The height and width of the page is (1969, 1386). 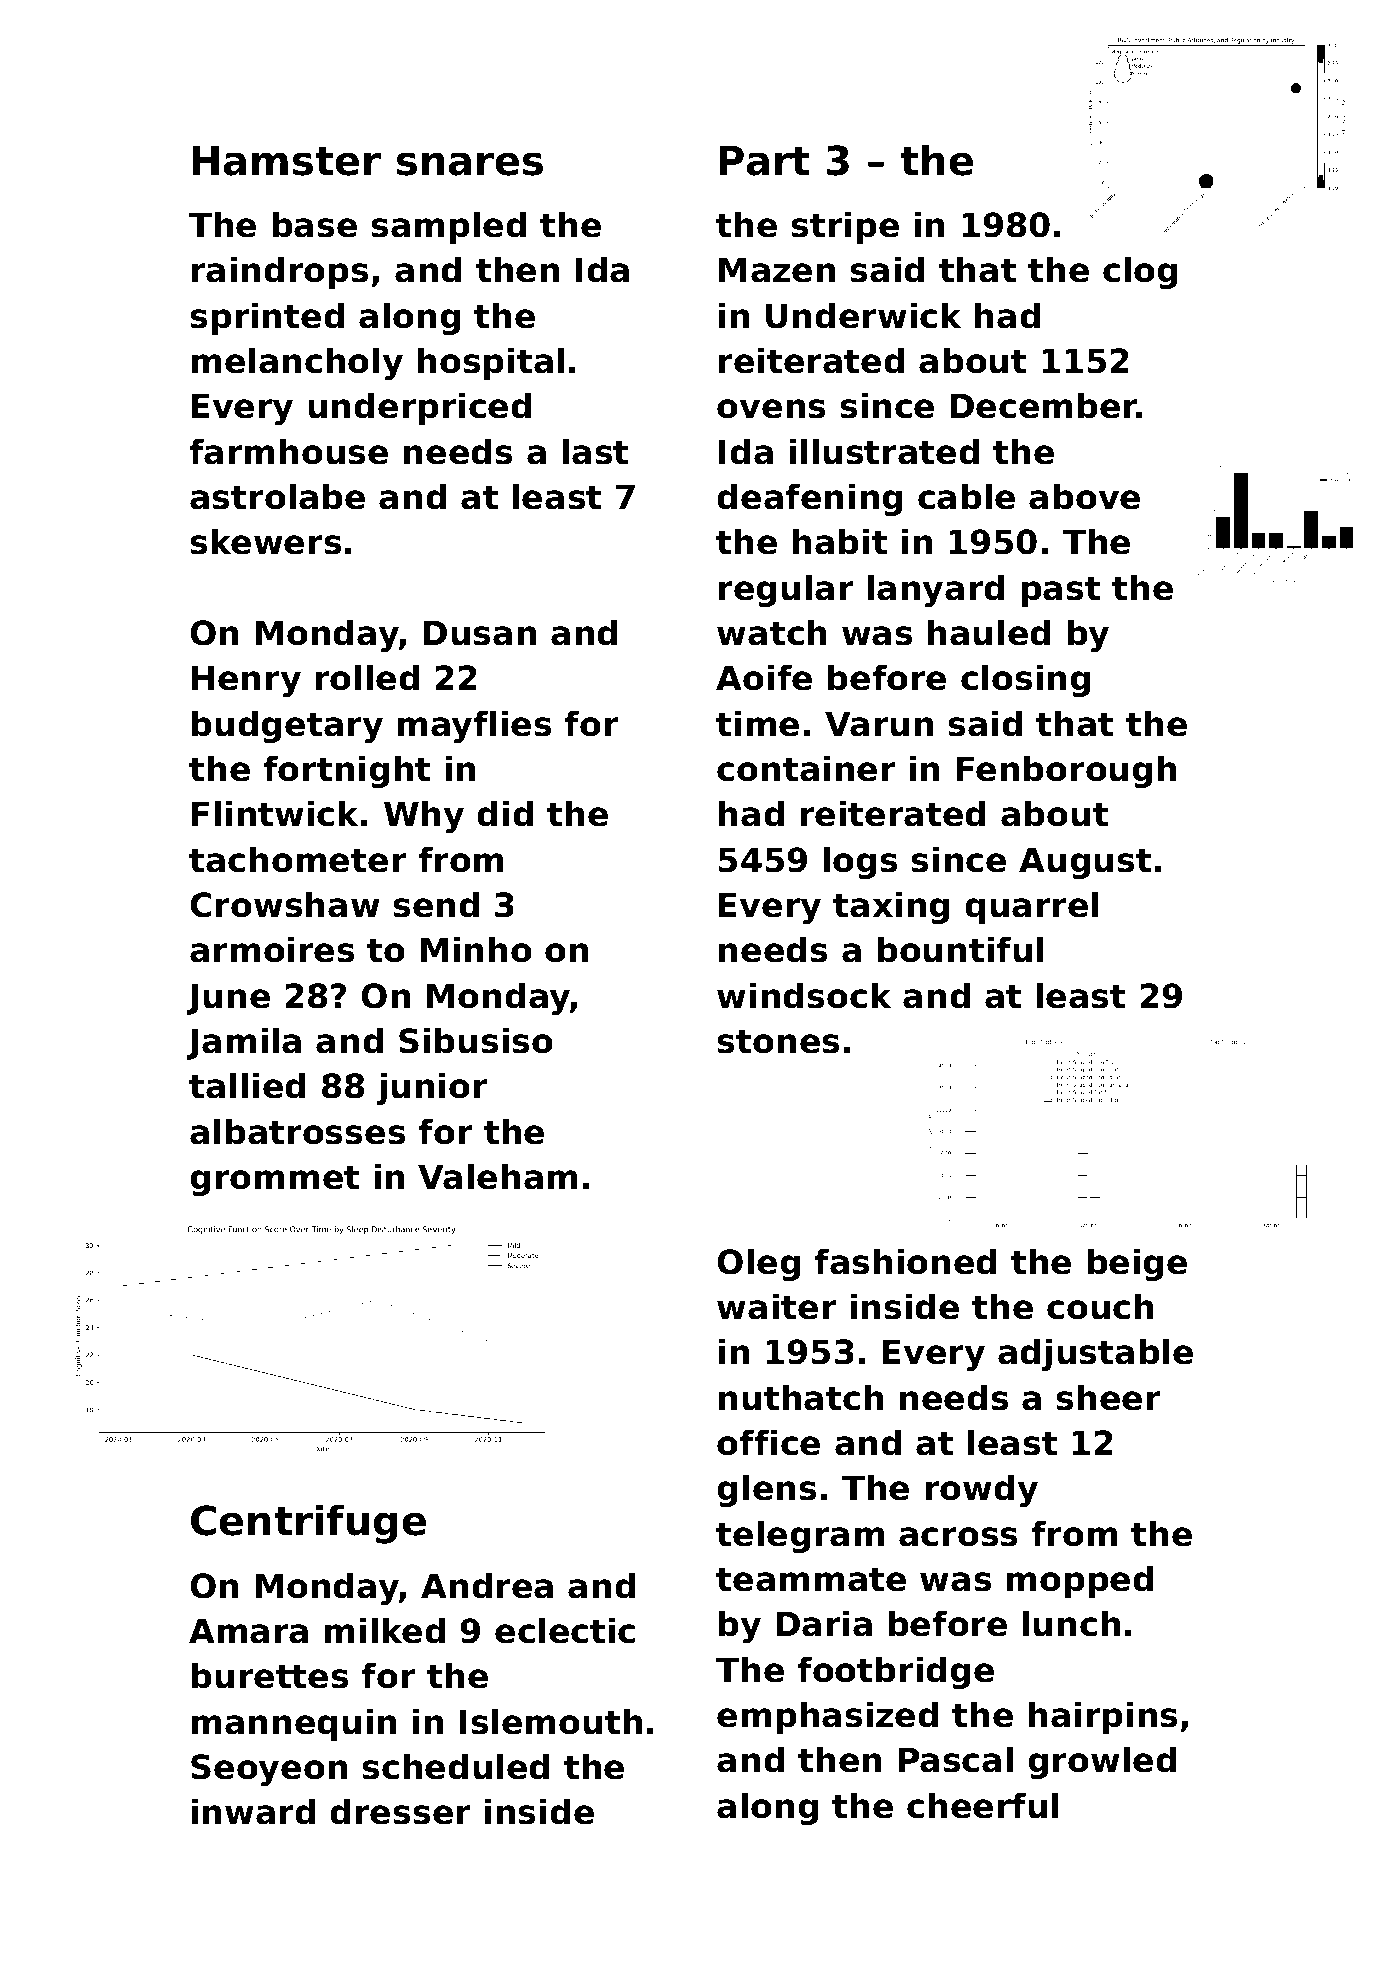 I want to click on waiter, so click(x=777, y=1306).
